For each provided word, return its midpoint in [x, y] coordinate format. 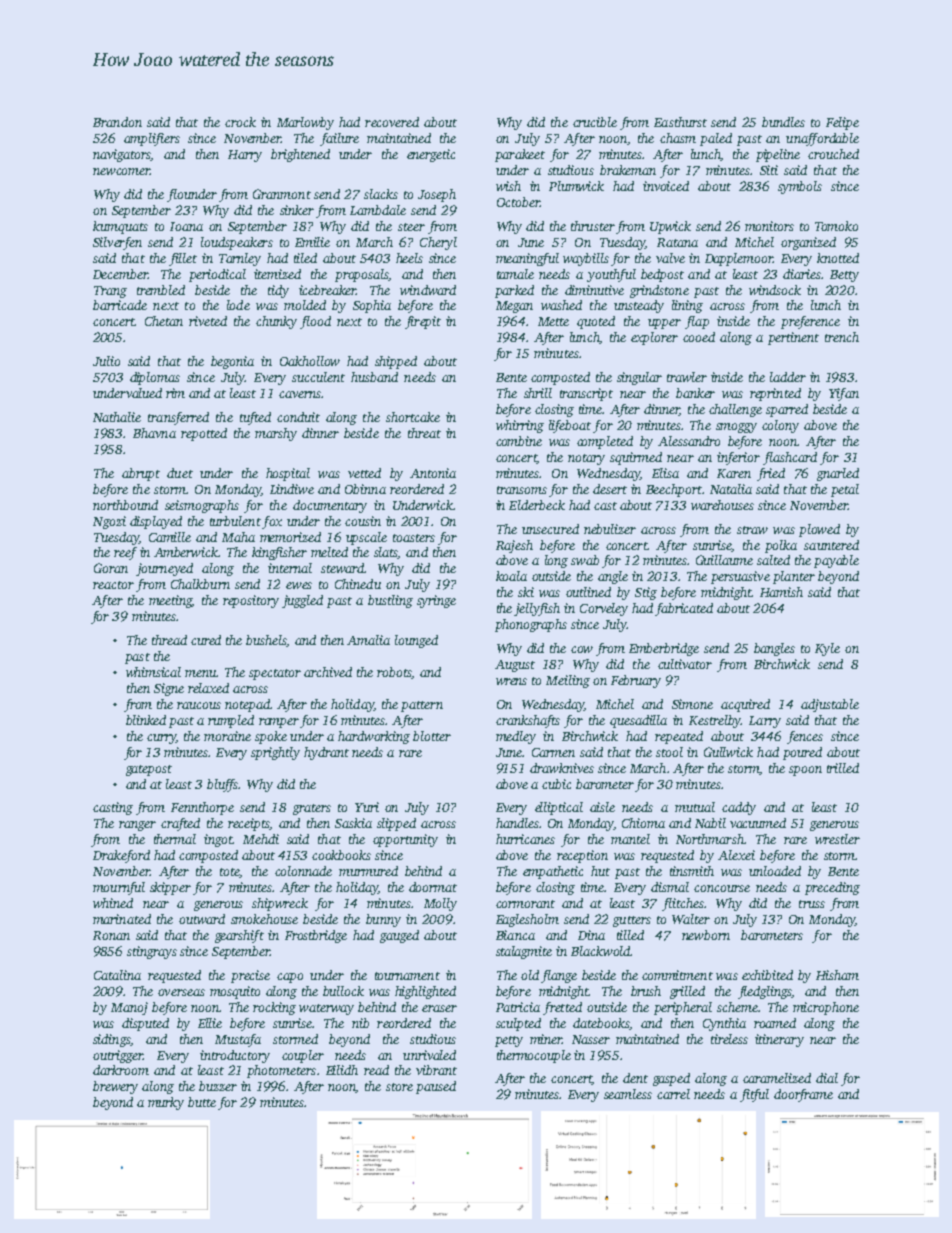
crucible [595, 122]
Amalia [368, 640]
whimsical [153, 672]
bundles [783, 122]
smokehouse [264, 919]
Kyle [827, 649]
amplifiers [152, 139]
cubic [556, 784]
